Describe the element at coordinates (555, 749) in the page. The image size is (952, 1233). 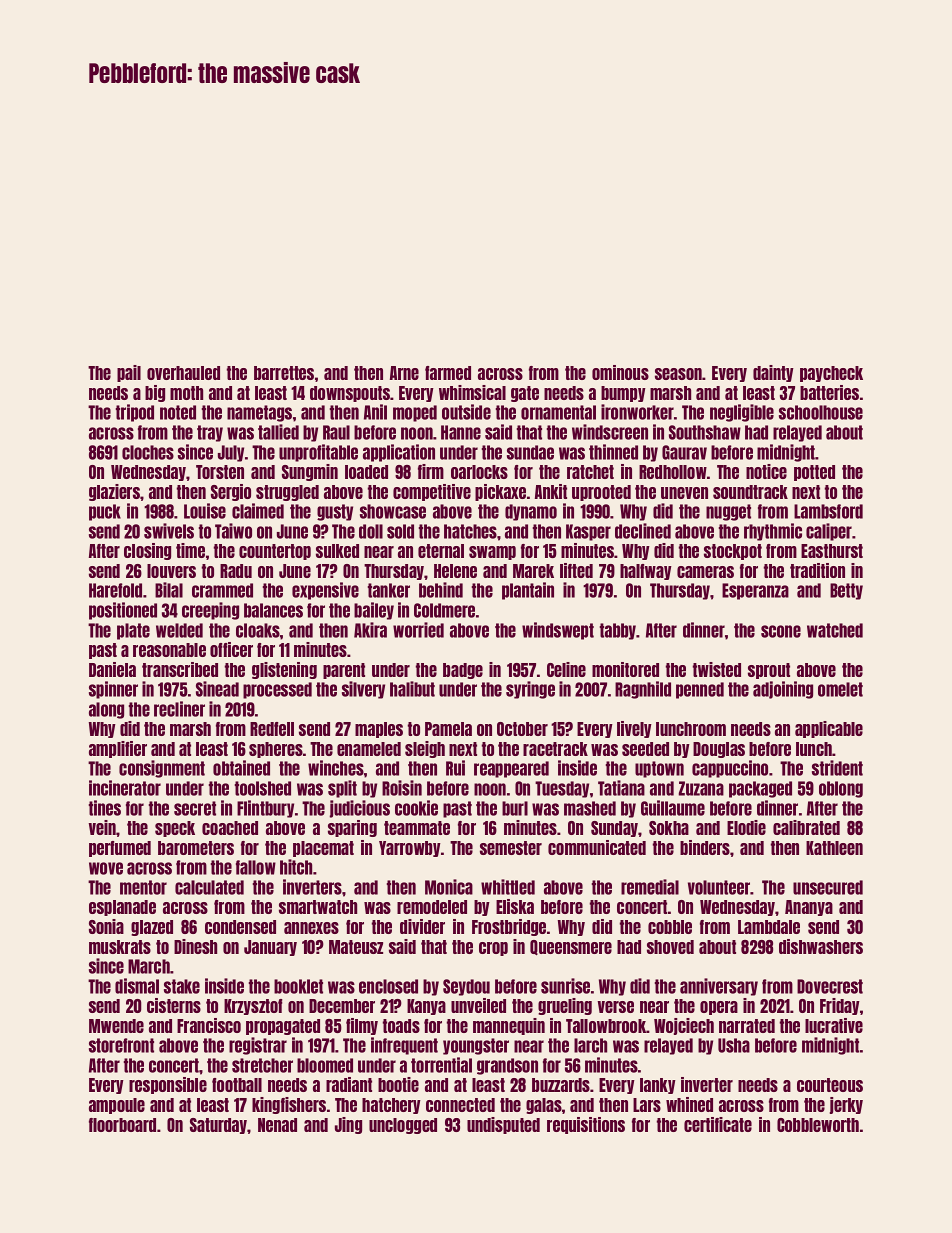
I see `racetrack` at that location.
